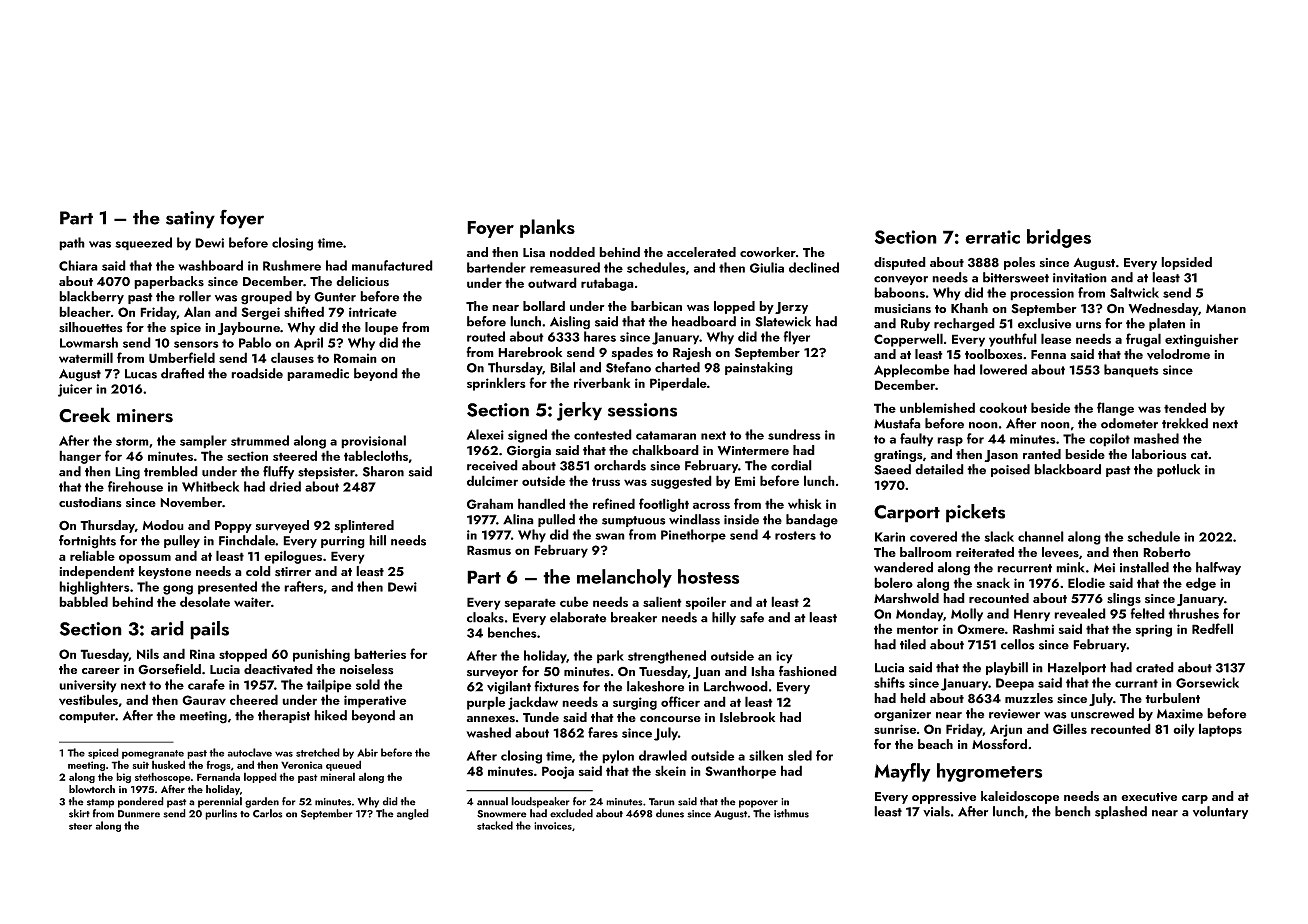 This document has height=924, width=1308. What do you see at coordinates (335, 297) in the document?
I see `Gunter` at bounding box center [335, 297].
